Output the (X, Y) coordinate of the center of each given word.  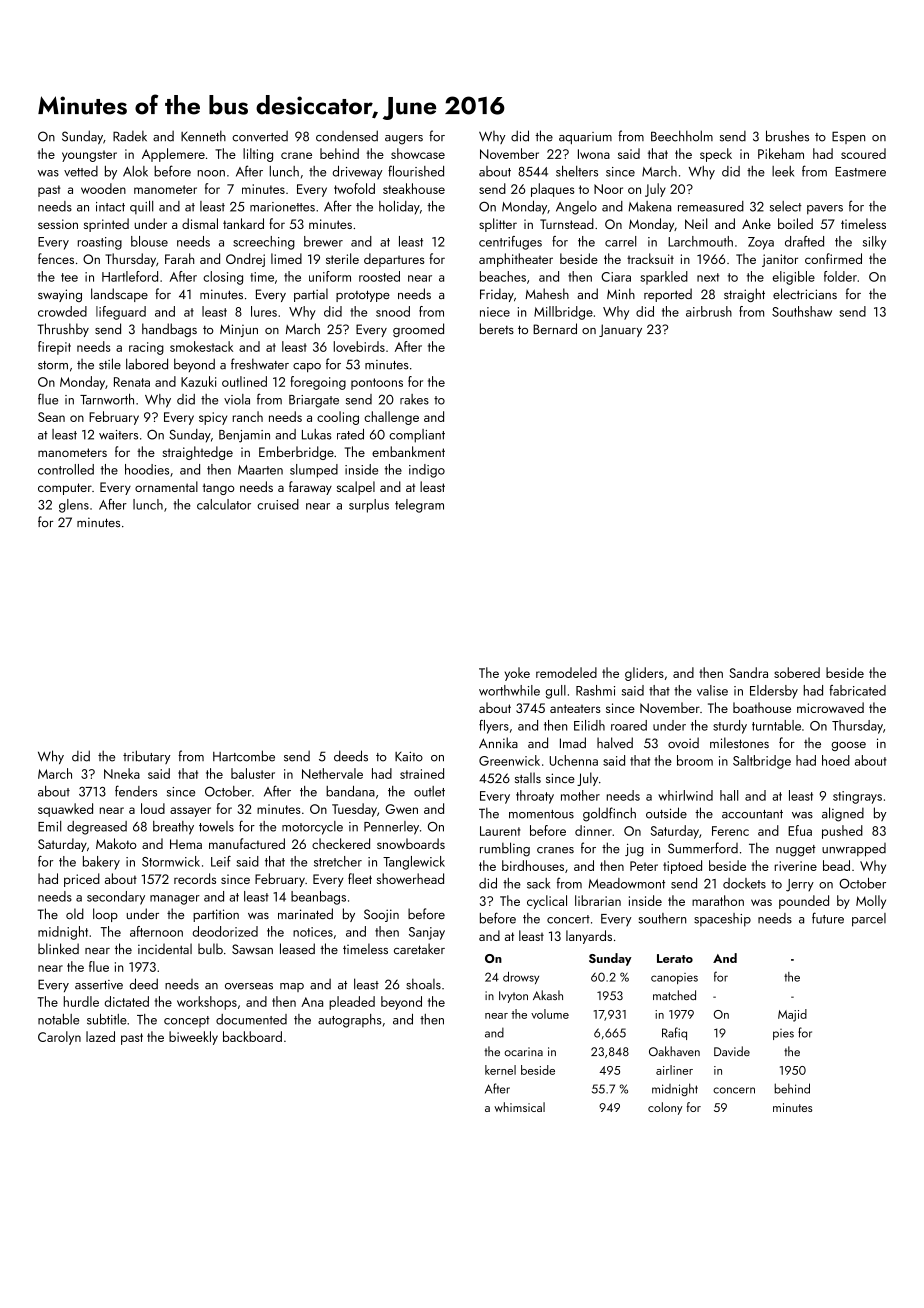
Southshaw (802, 311)
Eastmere (860, 172)
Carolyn (59, 1038)
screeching (264, 243)
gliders (644, 674)
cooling (338, 418)
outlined (244, 381)
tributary (147, 757)
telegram (419, 506)
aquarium (585, 138)
